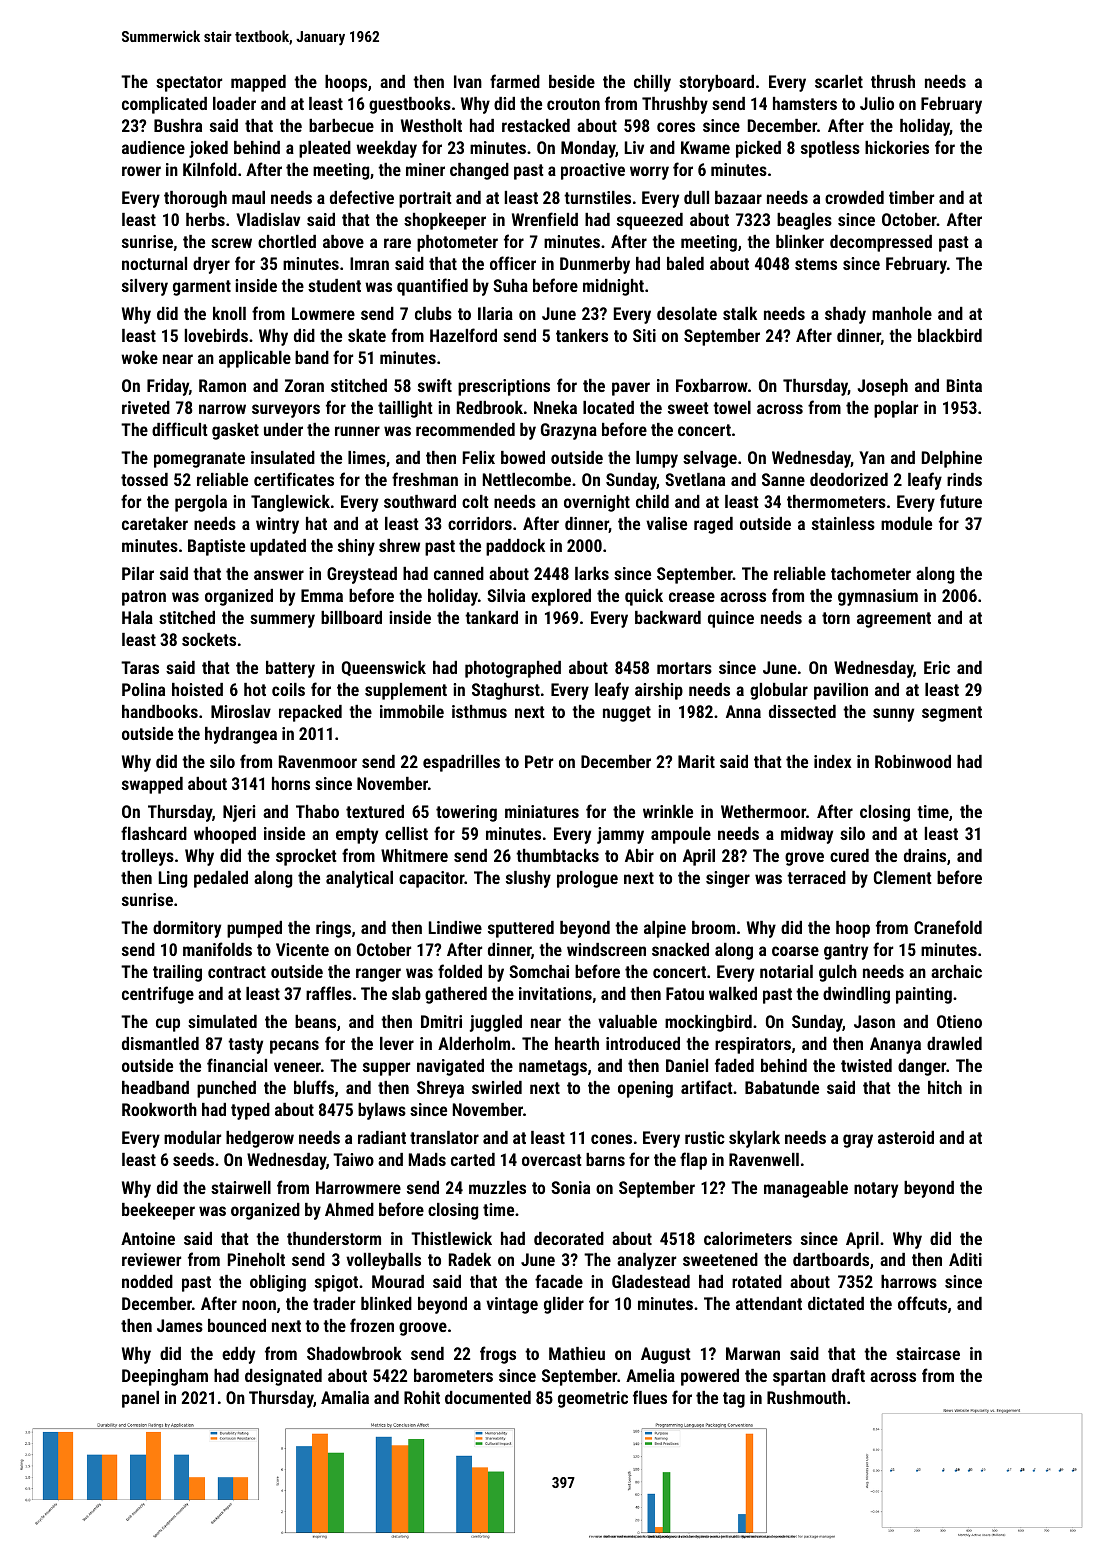 Image resolution: width=1104 pixels, height=1562 pixels. I want to click on tachometer, so click(871, 573).
